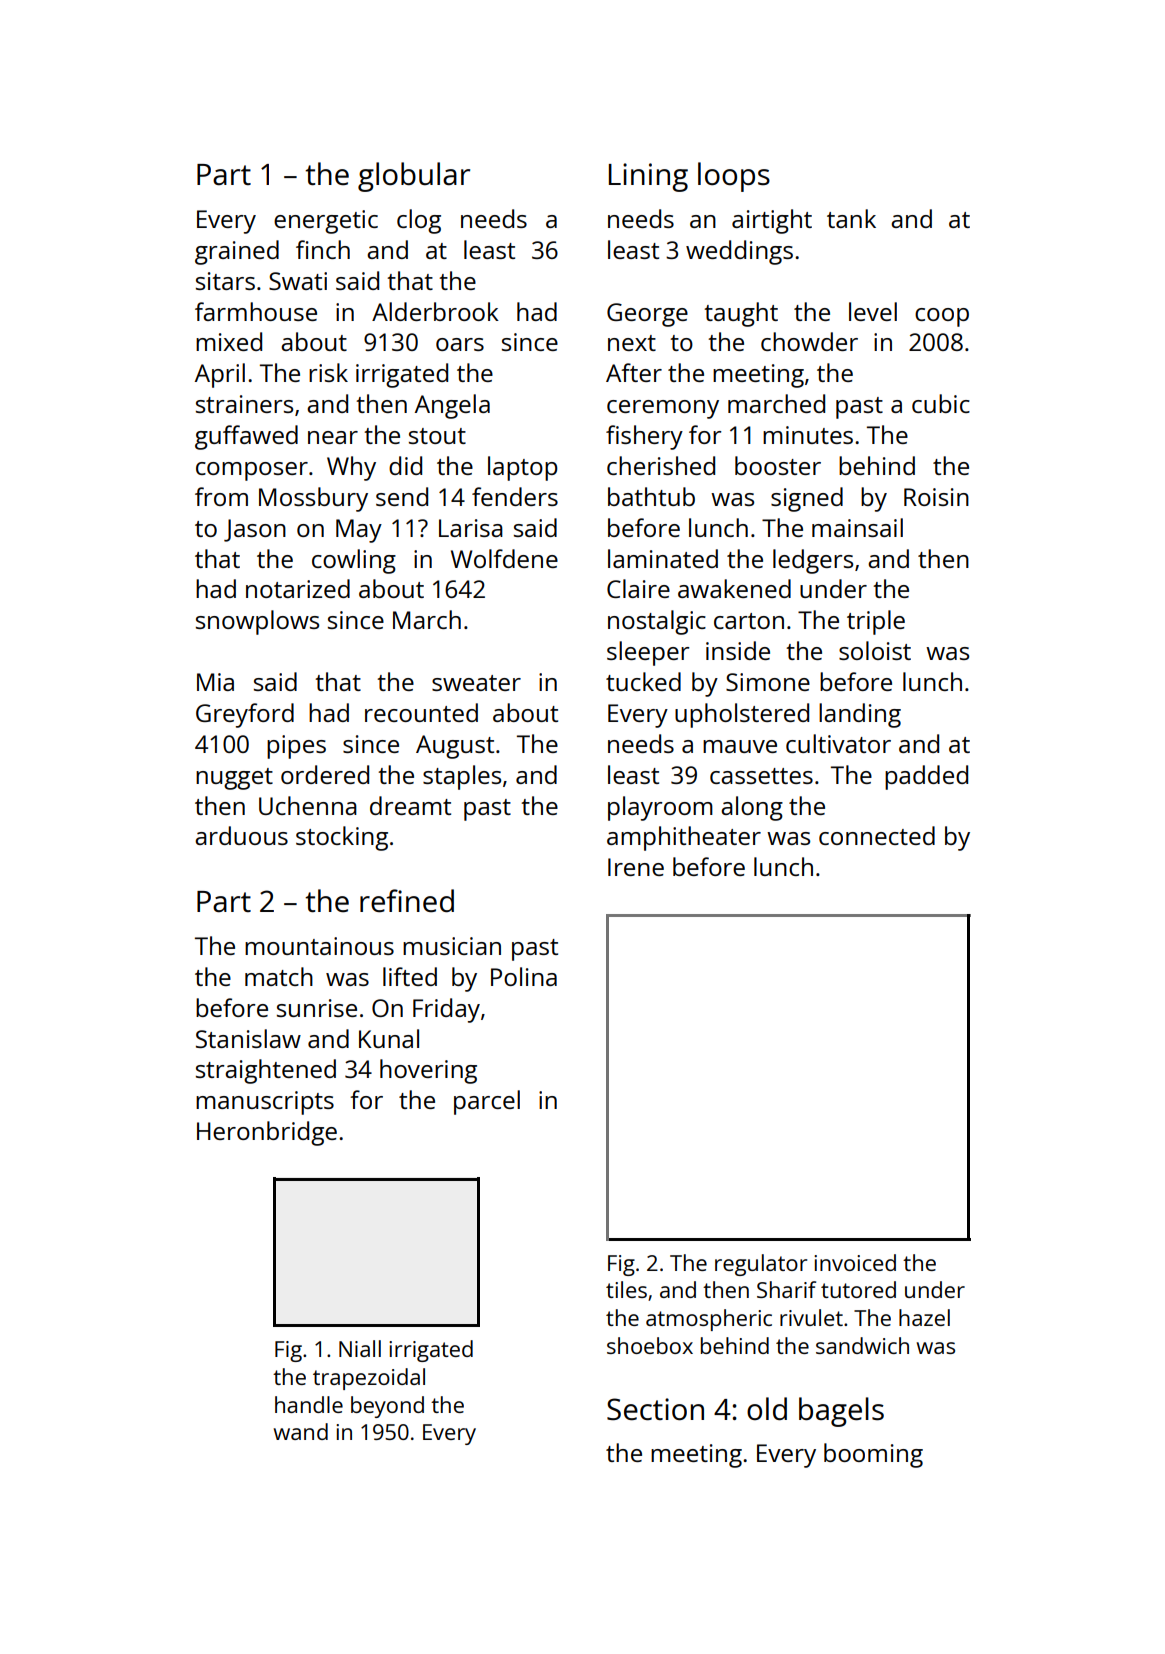 The image size is (1165, 1654). Describe the element at coordinates (435, 311) in the image. I see `Alderbrook` at that location.
